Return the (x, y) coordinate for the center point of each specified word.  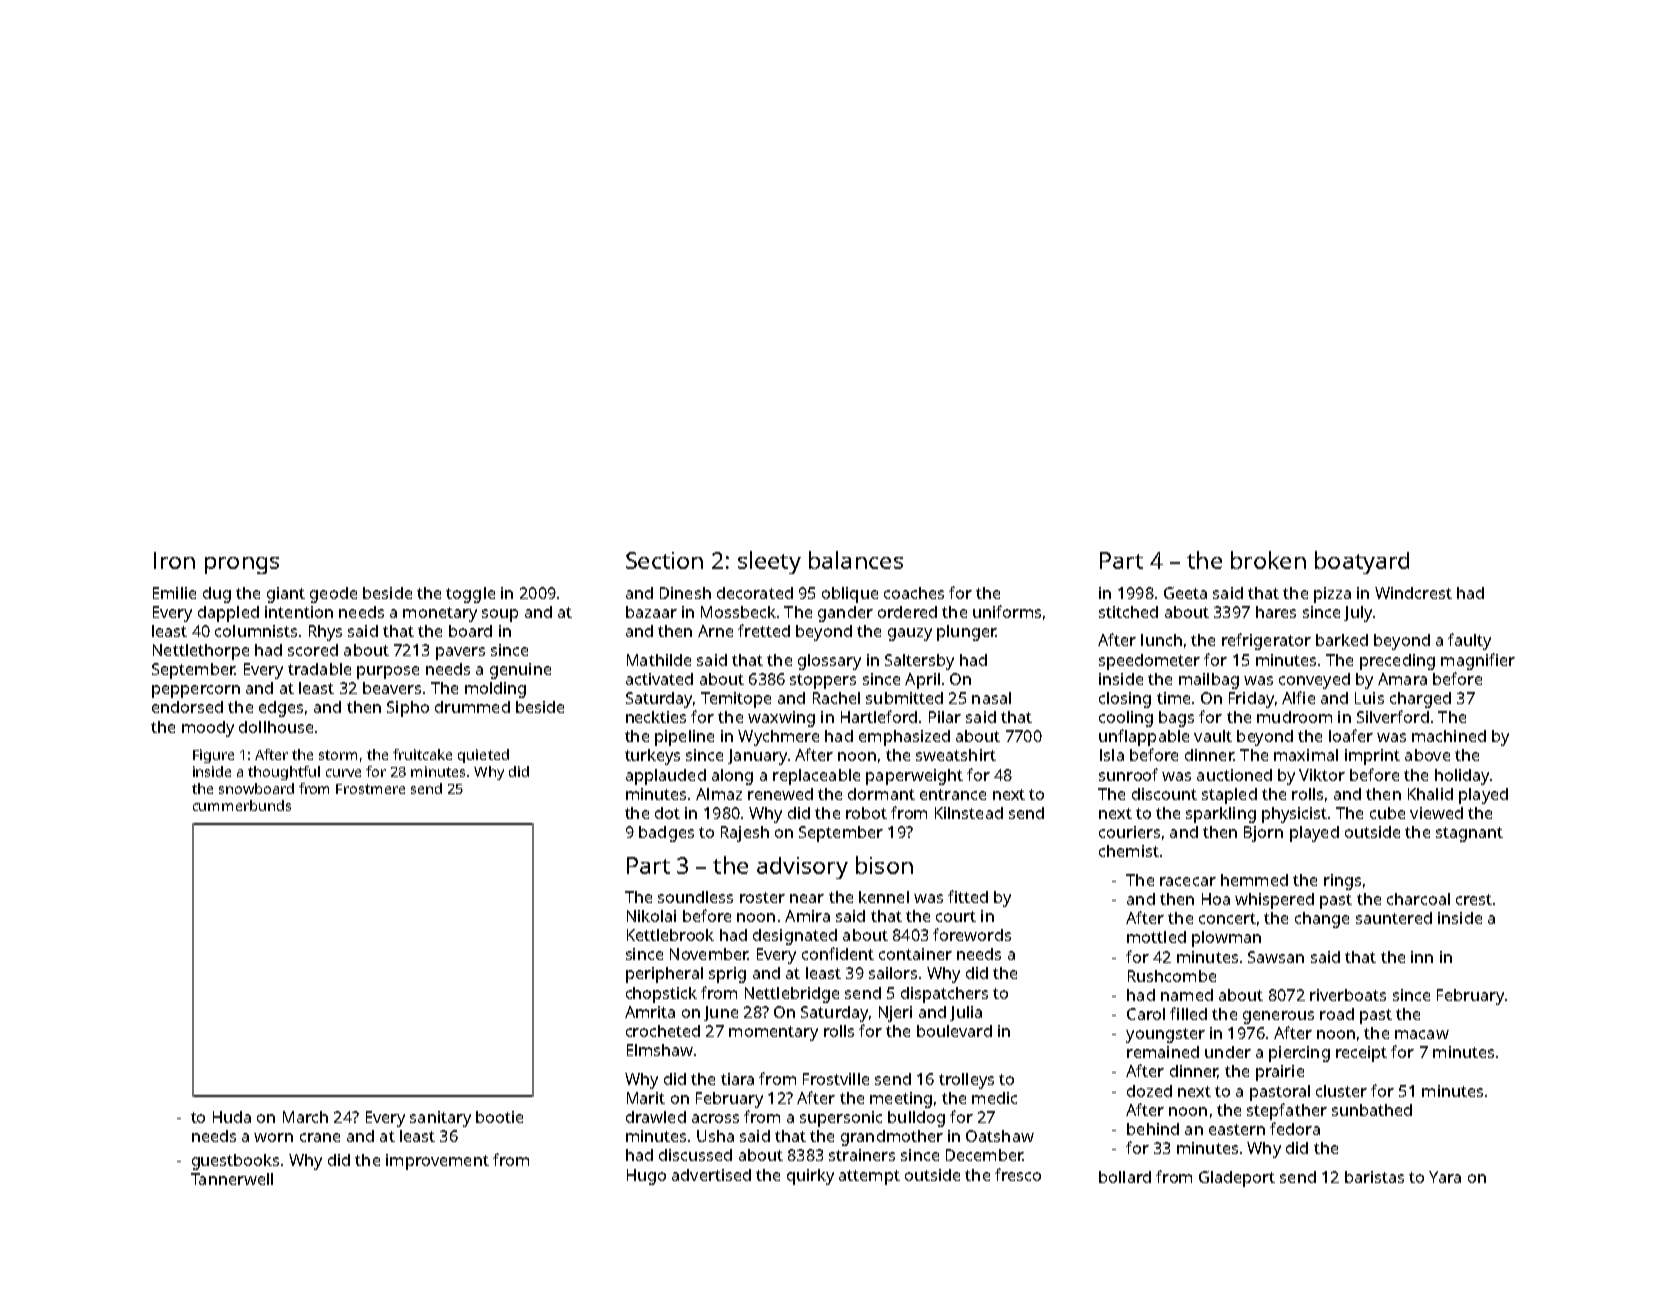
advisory (802, 868)
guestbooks (235, 1162)
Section (664, 560)
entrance (953, 794)
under (1228, 1052)
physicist (1294, 815)
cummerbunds (242, 805)
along (732, 777)
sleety (769, 562)
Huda (232, 1117)
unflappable (1144, 737)
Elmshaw (660, 1050)
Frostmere (370, 789)
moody (208, 729)
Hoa (1216, 899)
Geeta (1185, 593)
